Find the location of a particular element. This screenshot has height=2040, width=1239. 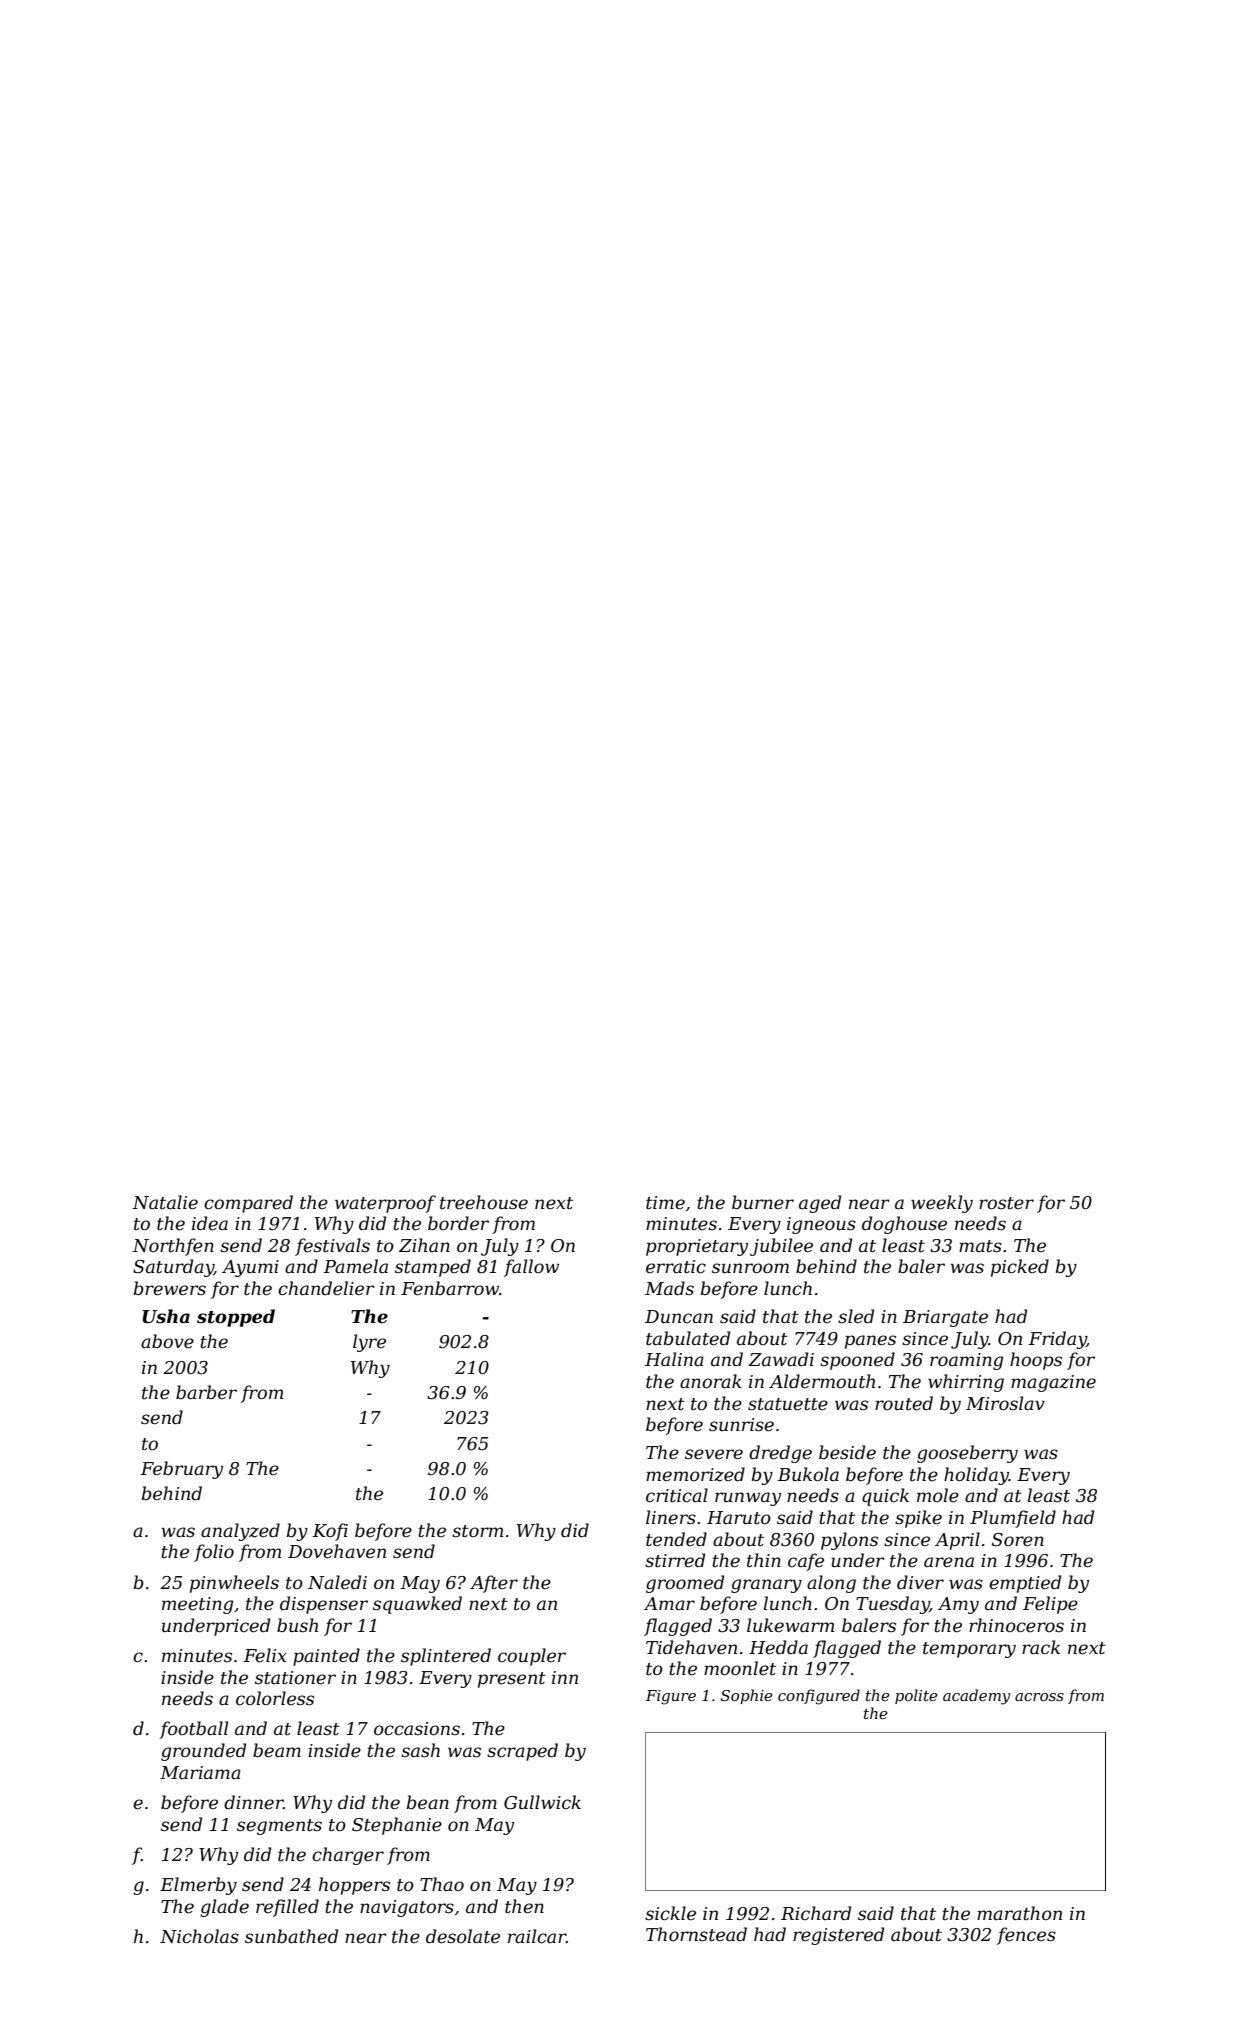

roster is located at coordinates (1006, 1203).
